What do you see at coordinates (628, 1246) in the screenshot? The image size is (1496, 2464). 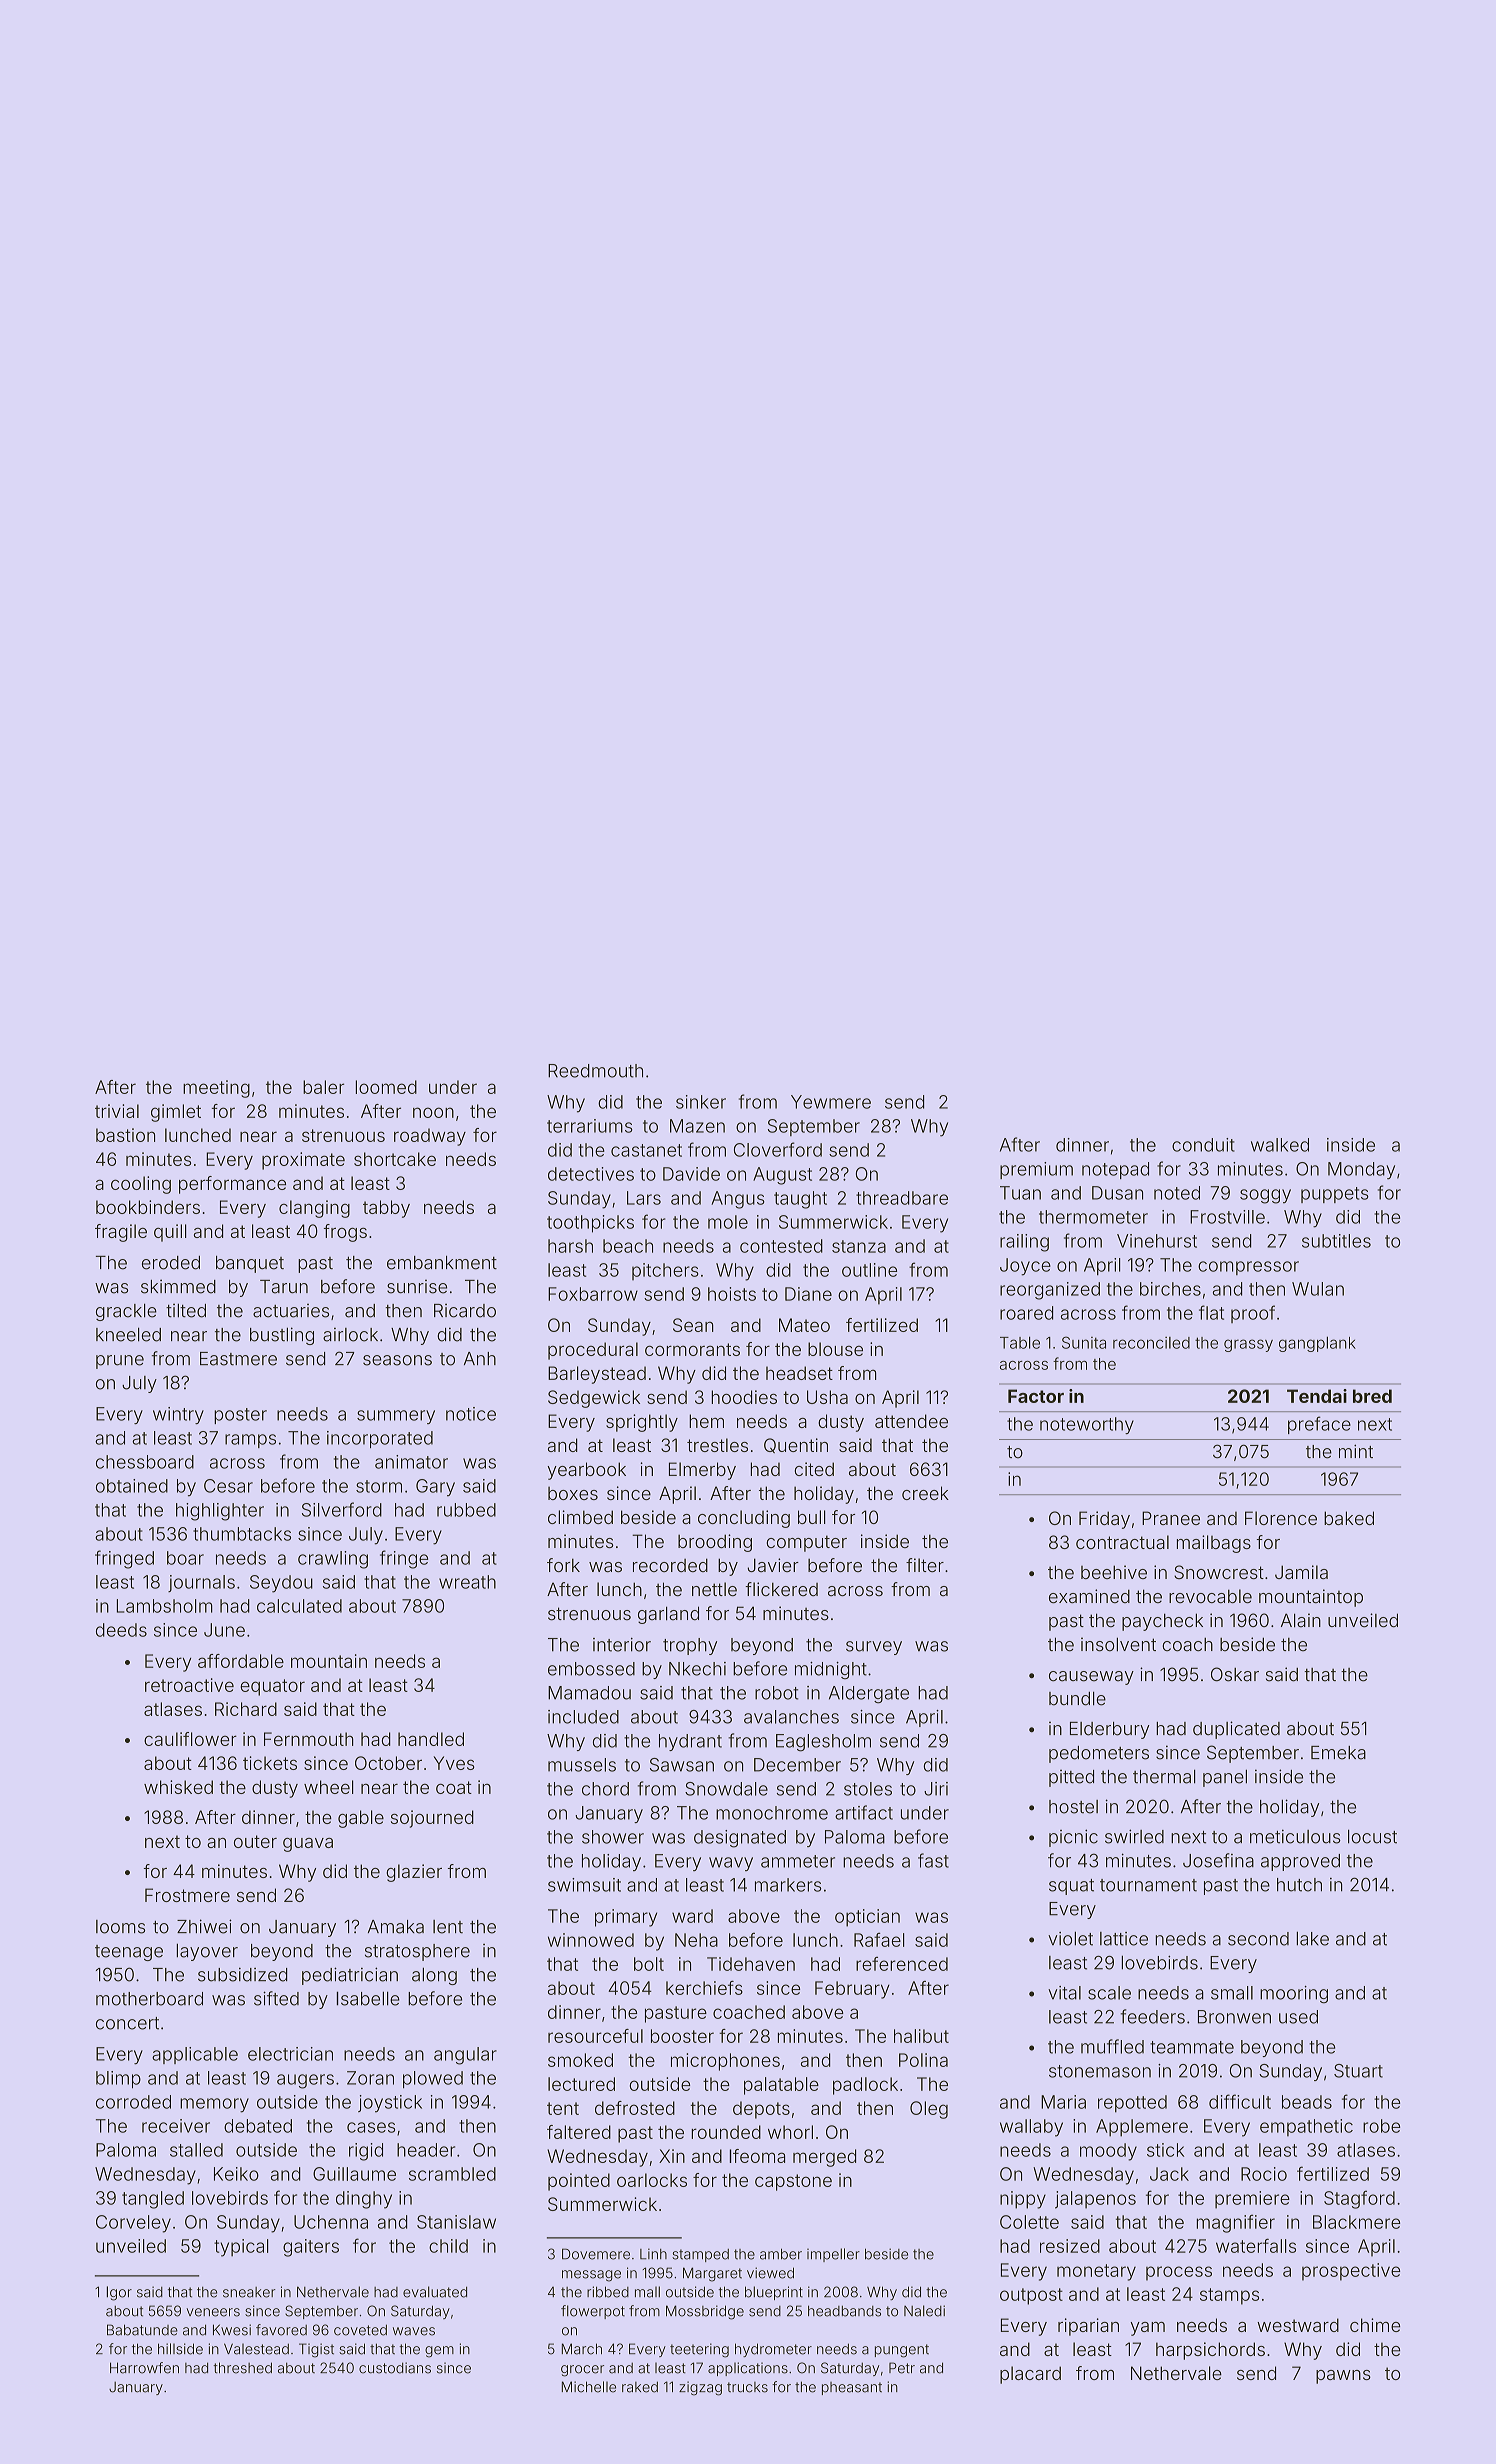 I see `beach` at bounding box center [628, 1246].
